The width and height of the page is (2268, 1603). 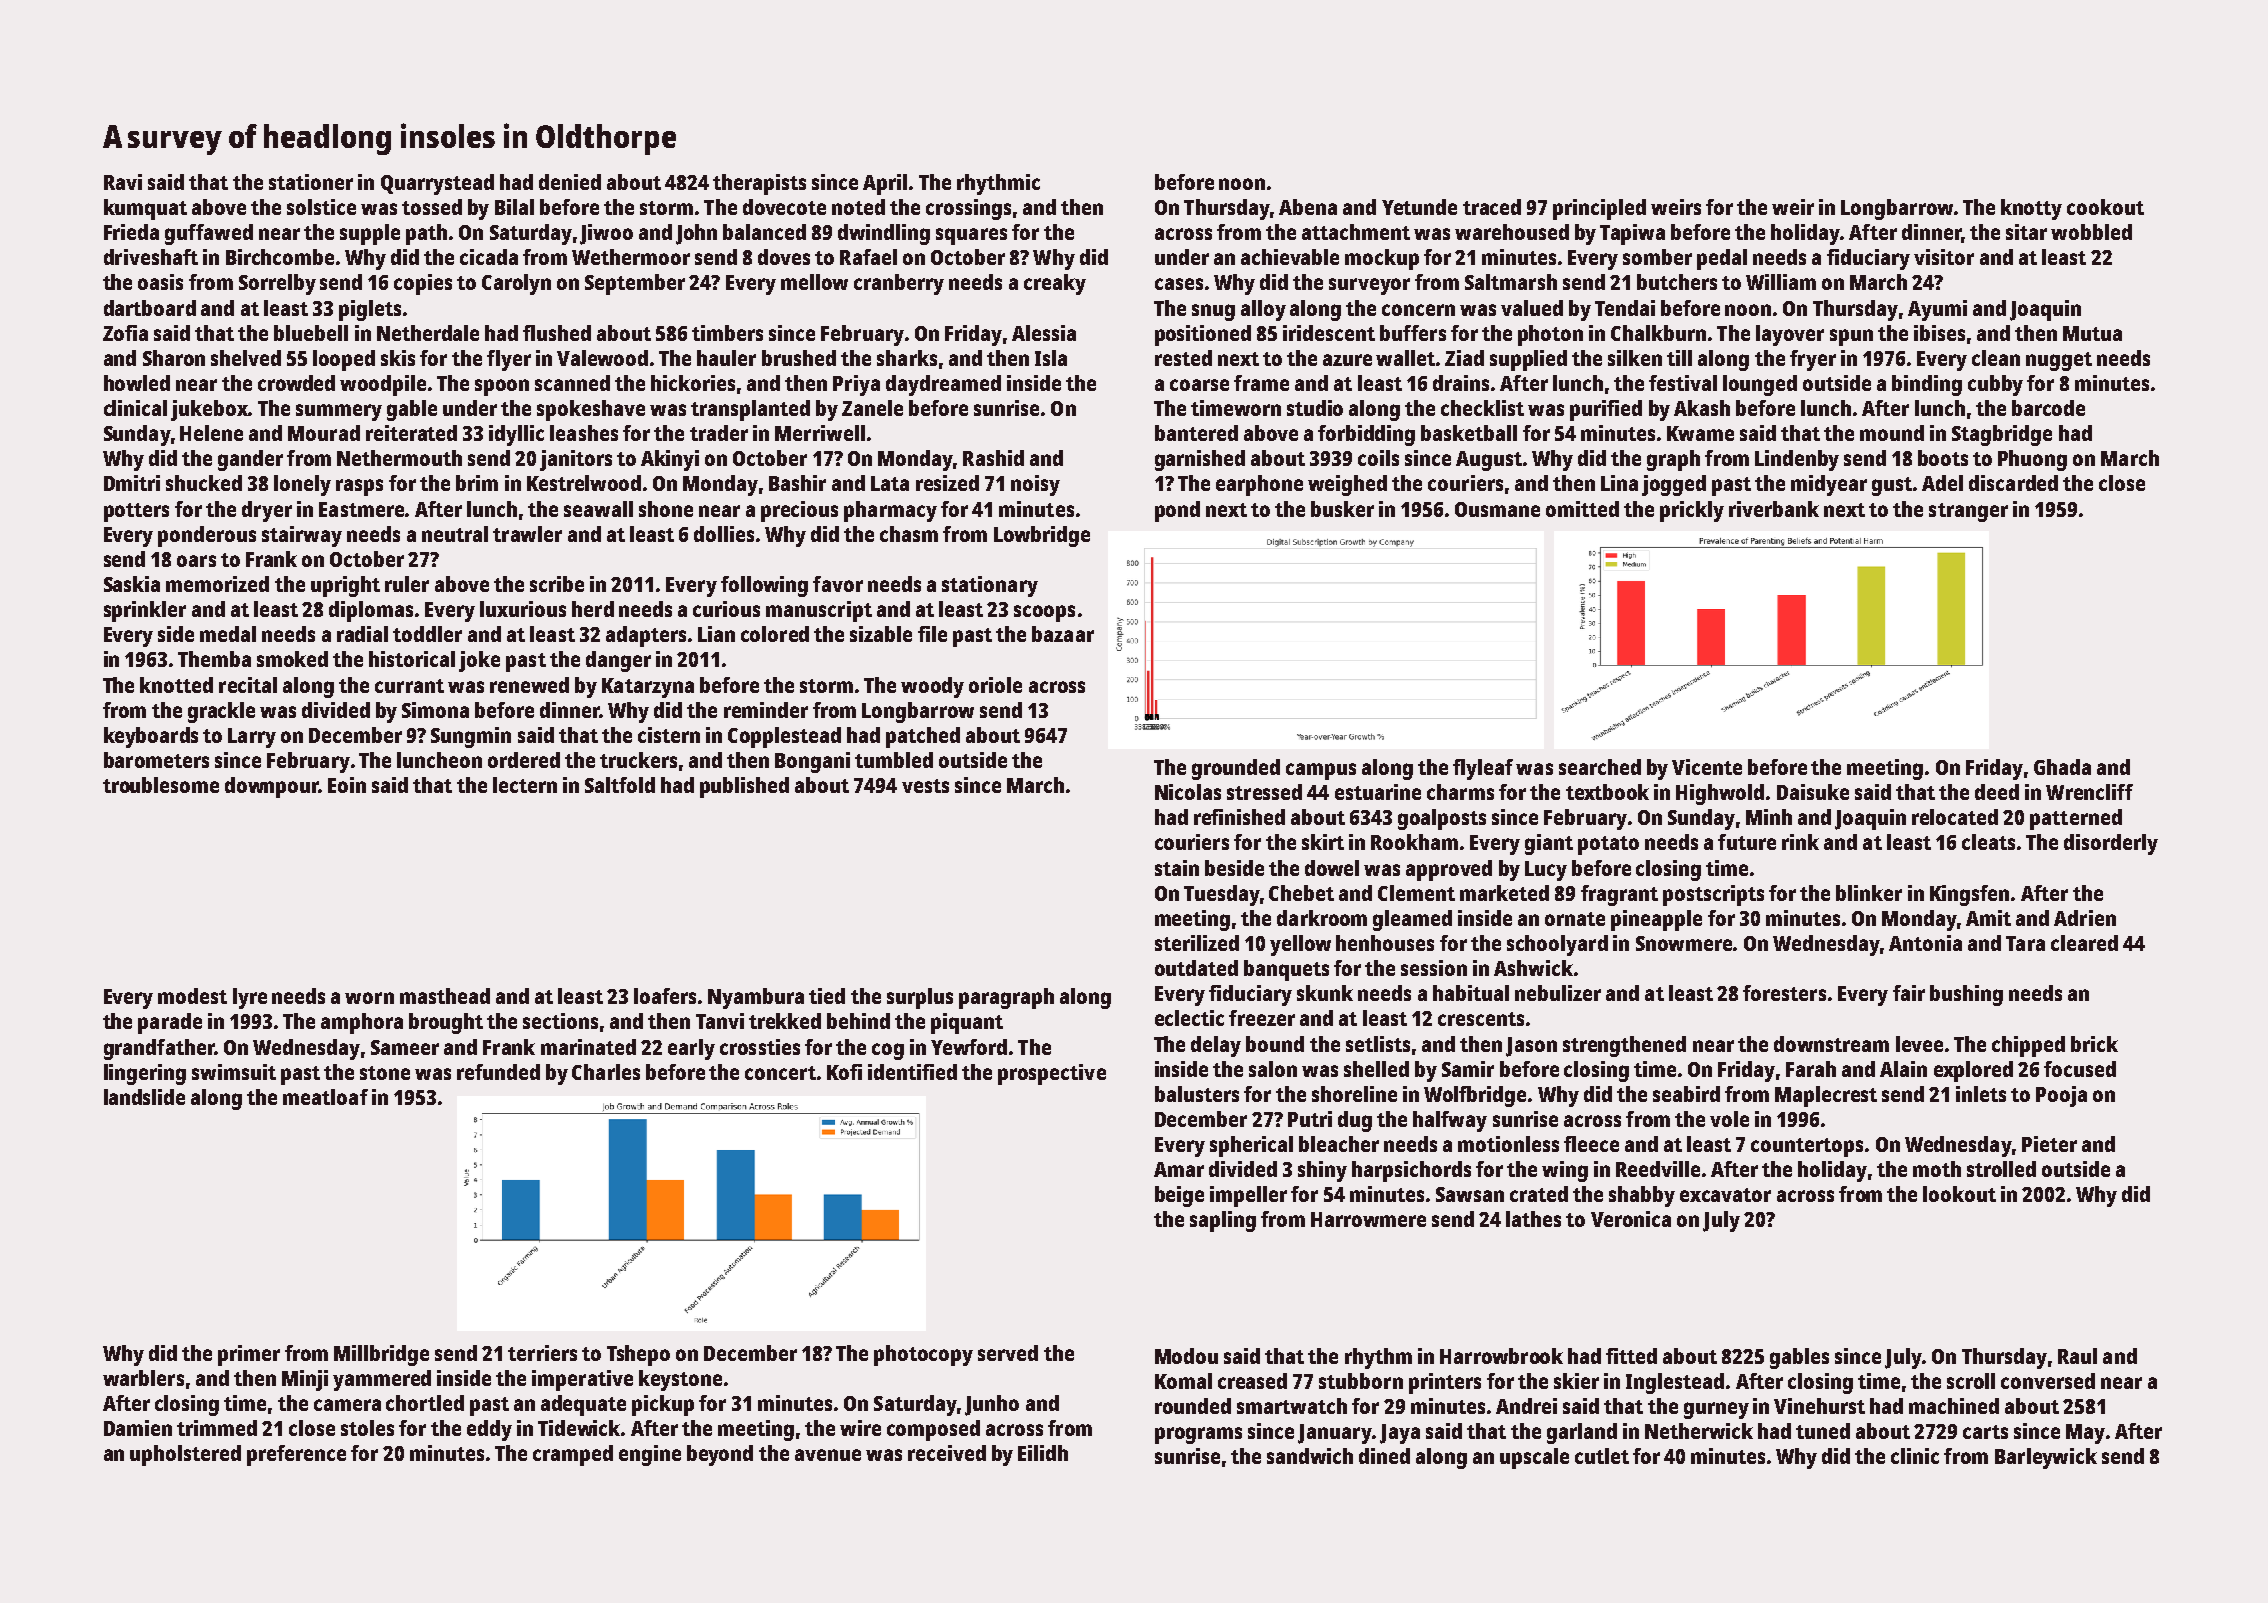 I want to click on Antonia, so click(x=1925, y=943).
